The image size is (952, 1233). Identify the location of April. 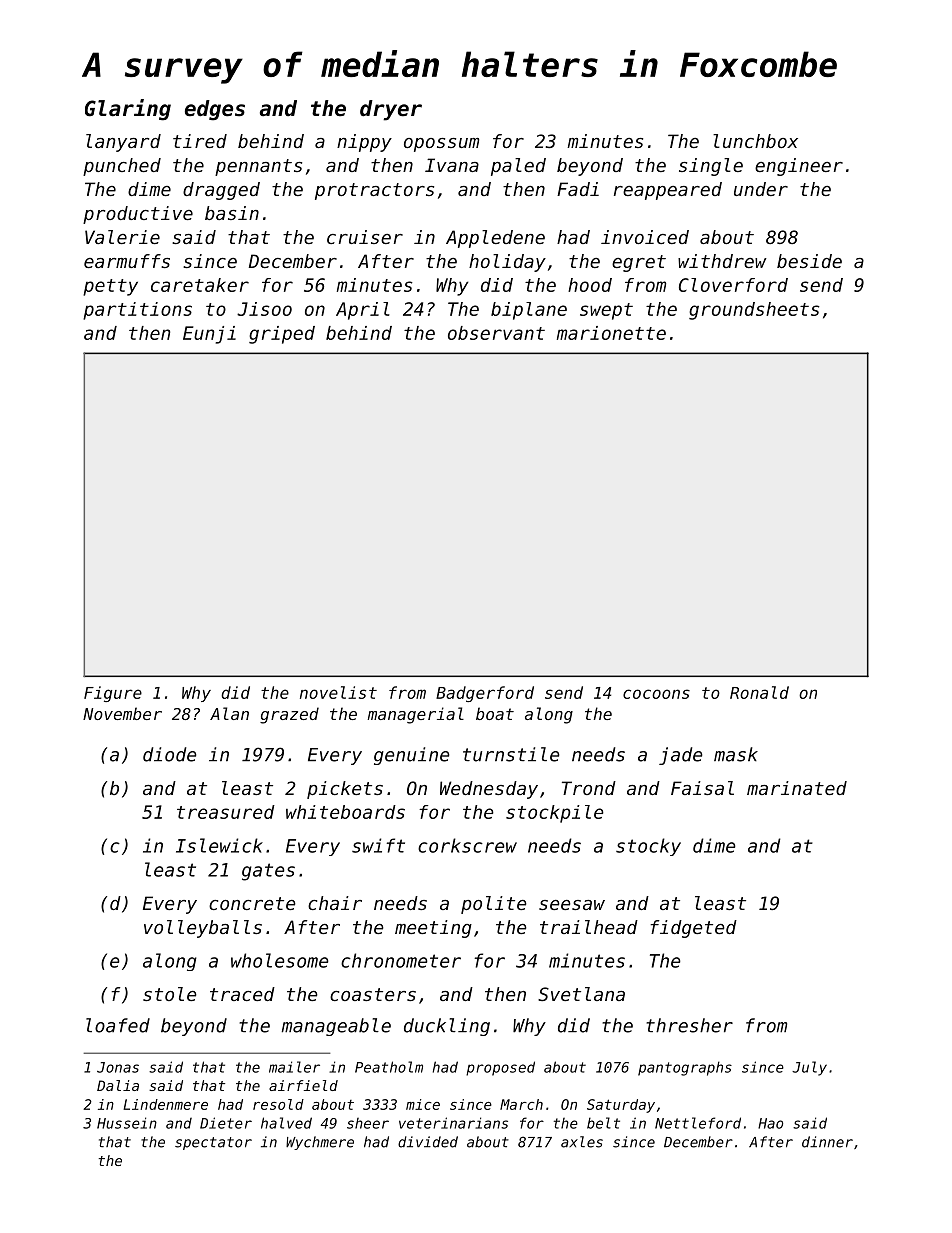
(363, 311).
